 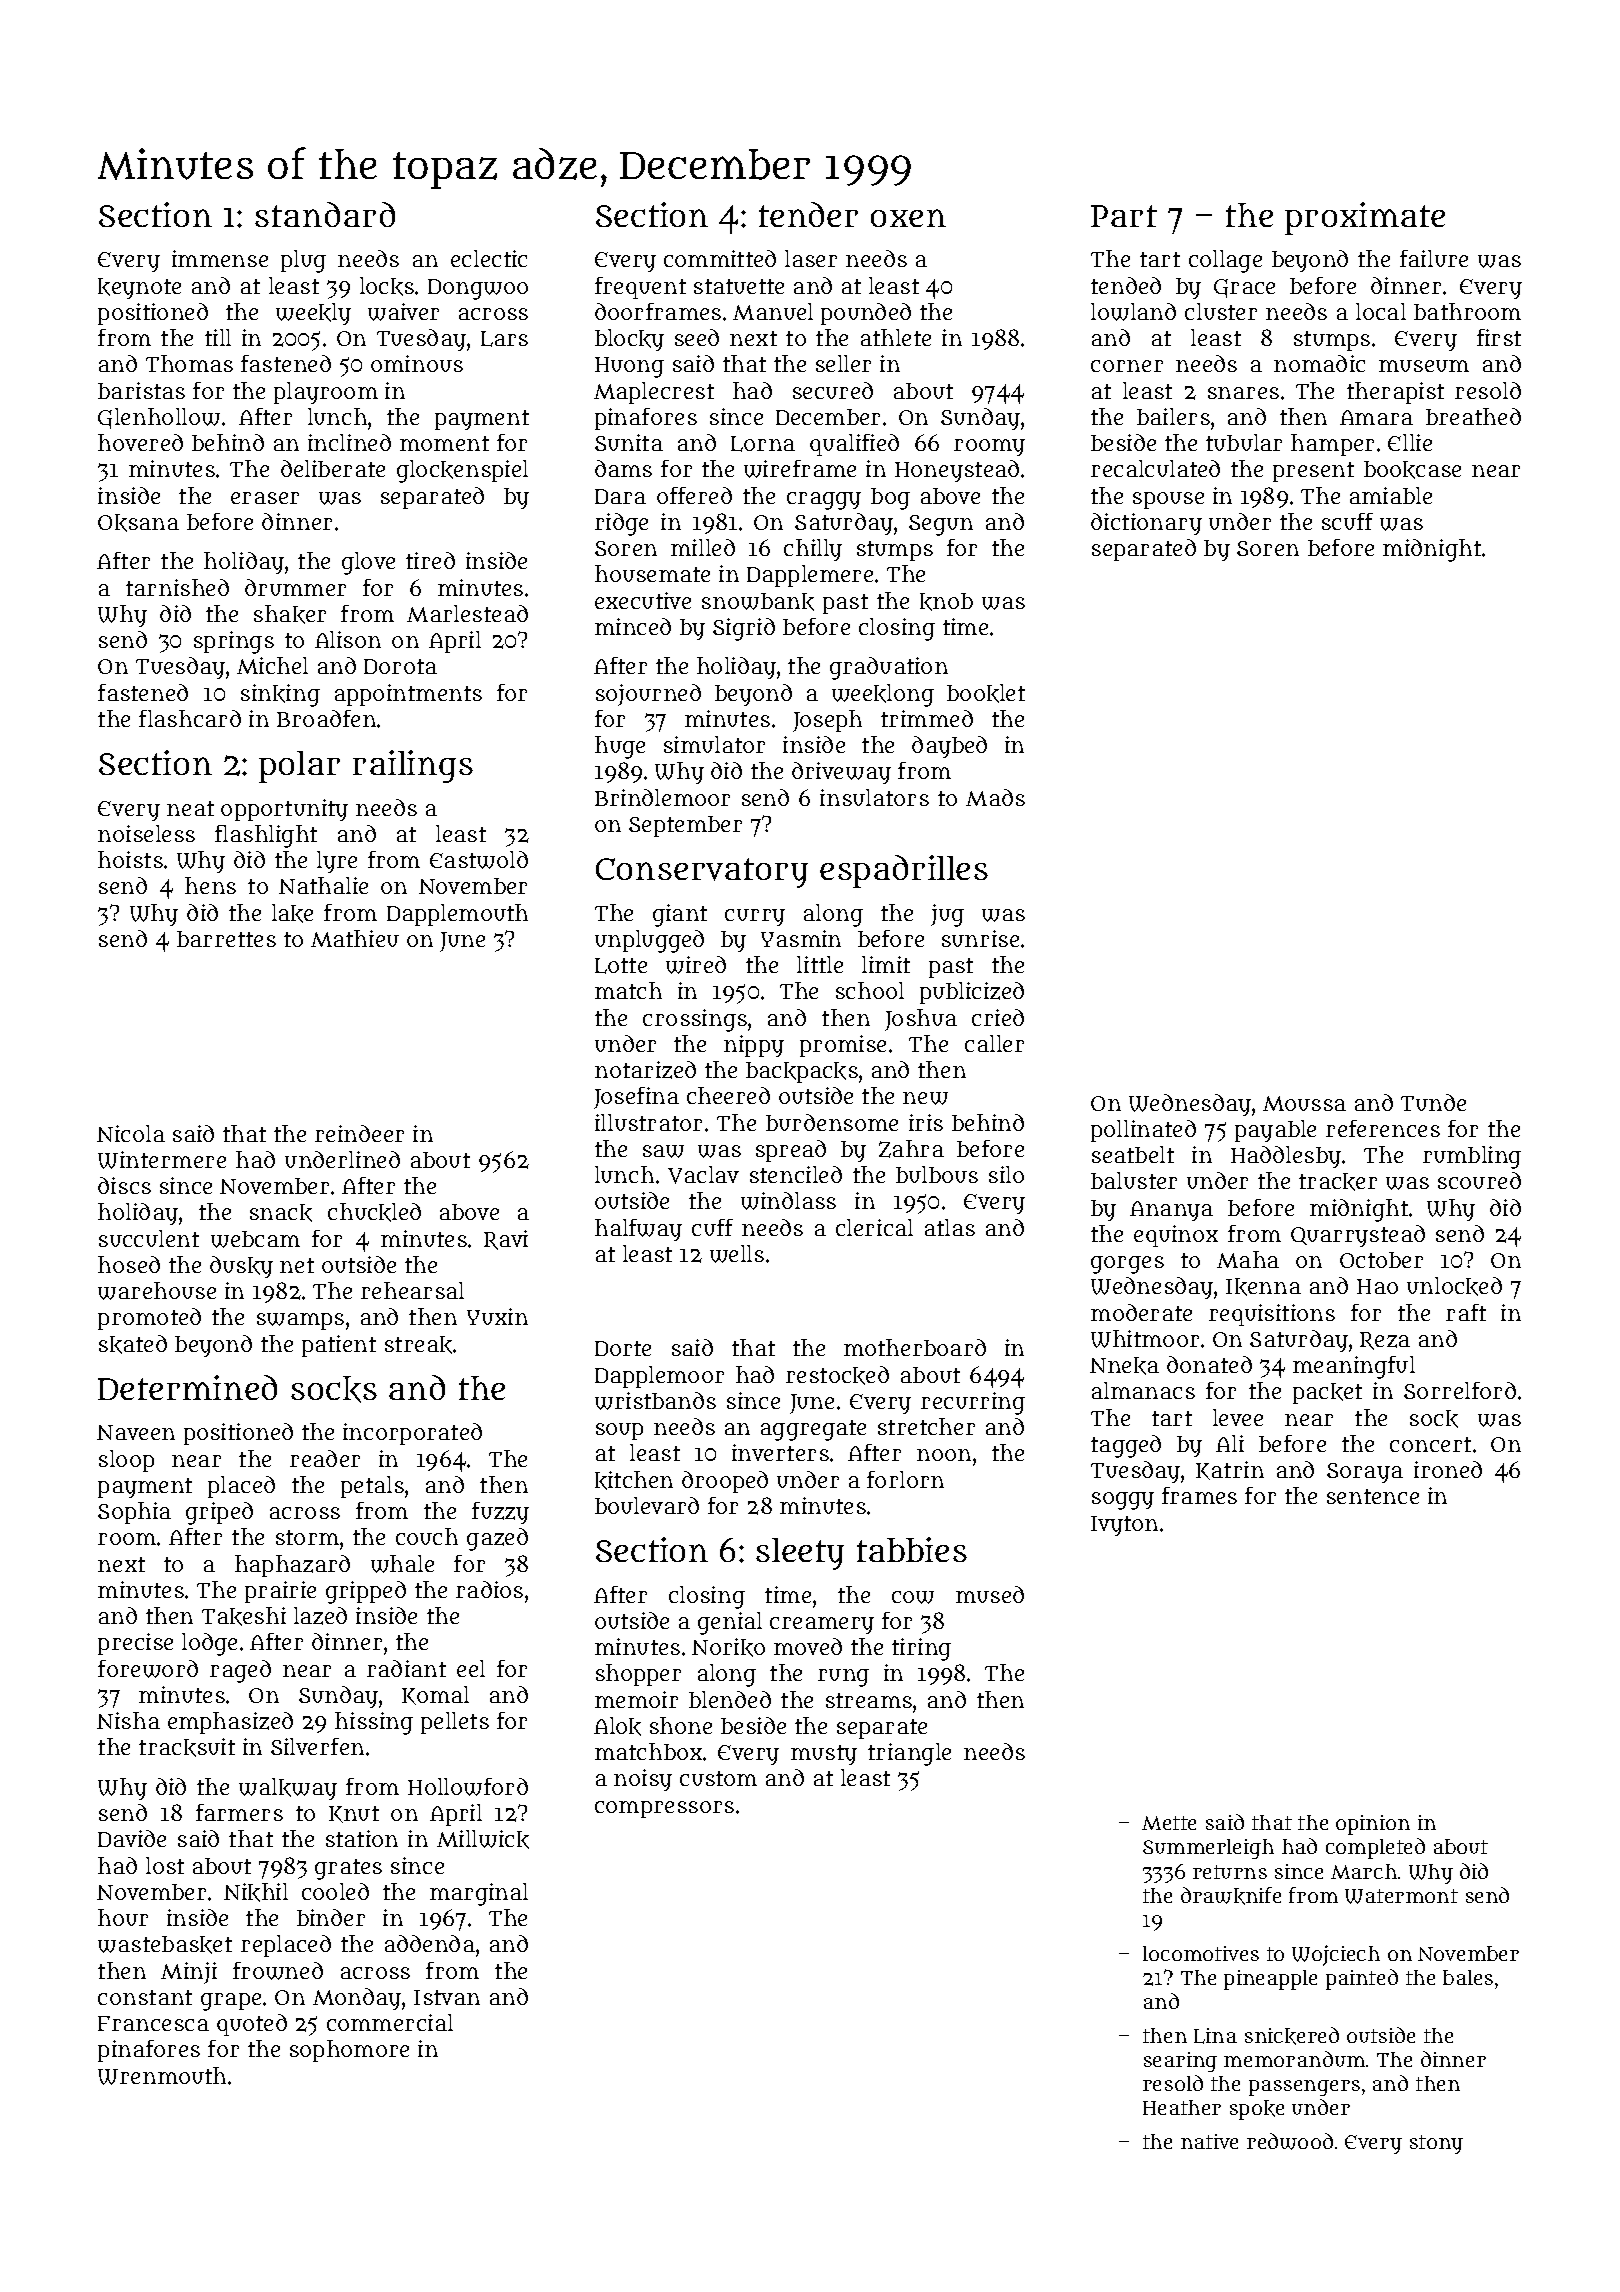 I want to click on noon, so click(x=944, y=1455).
